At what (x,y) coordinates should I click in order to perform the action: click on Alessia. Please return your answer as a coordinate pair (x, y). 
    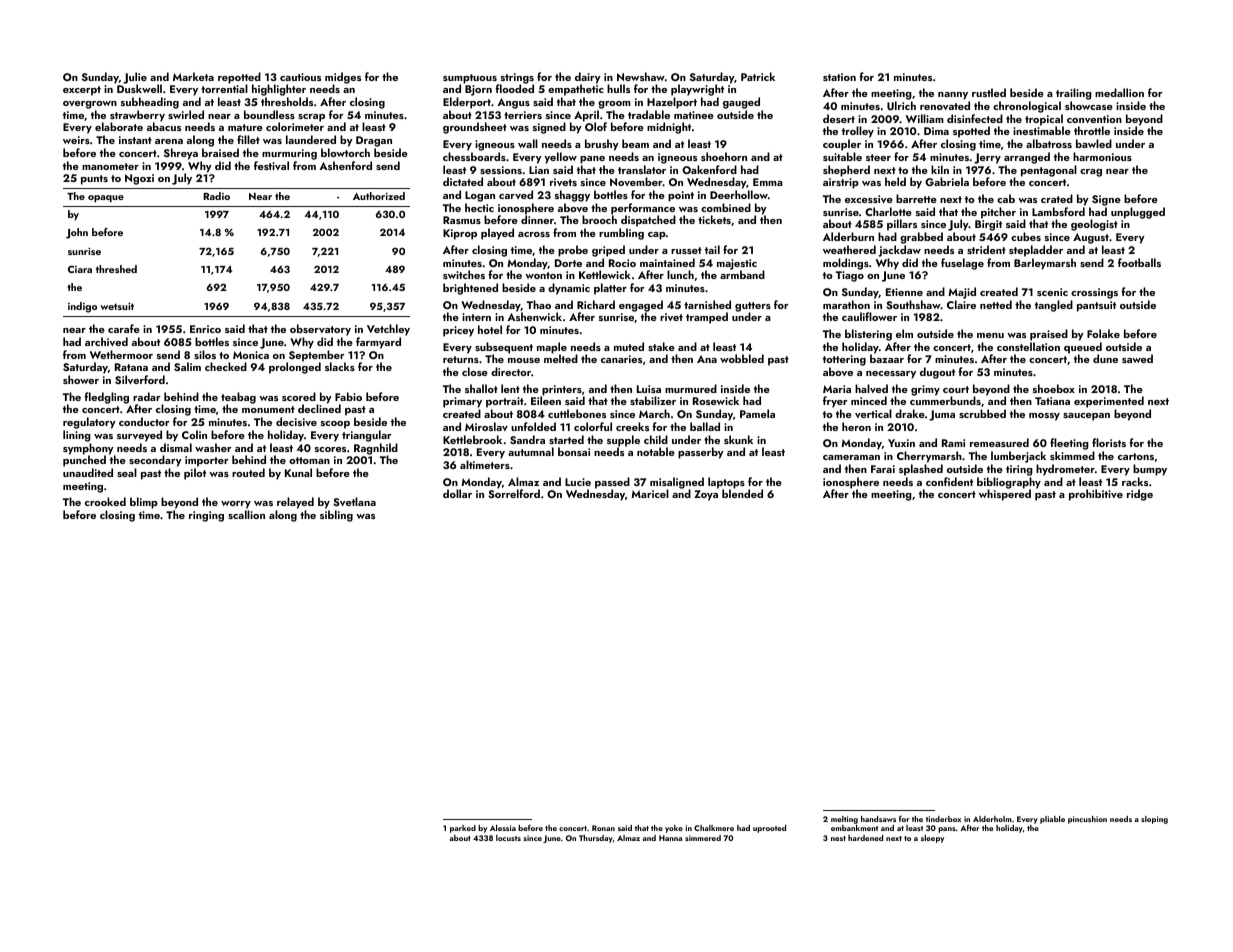
    Looking at the image, I should click on (503, 828).
